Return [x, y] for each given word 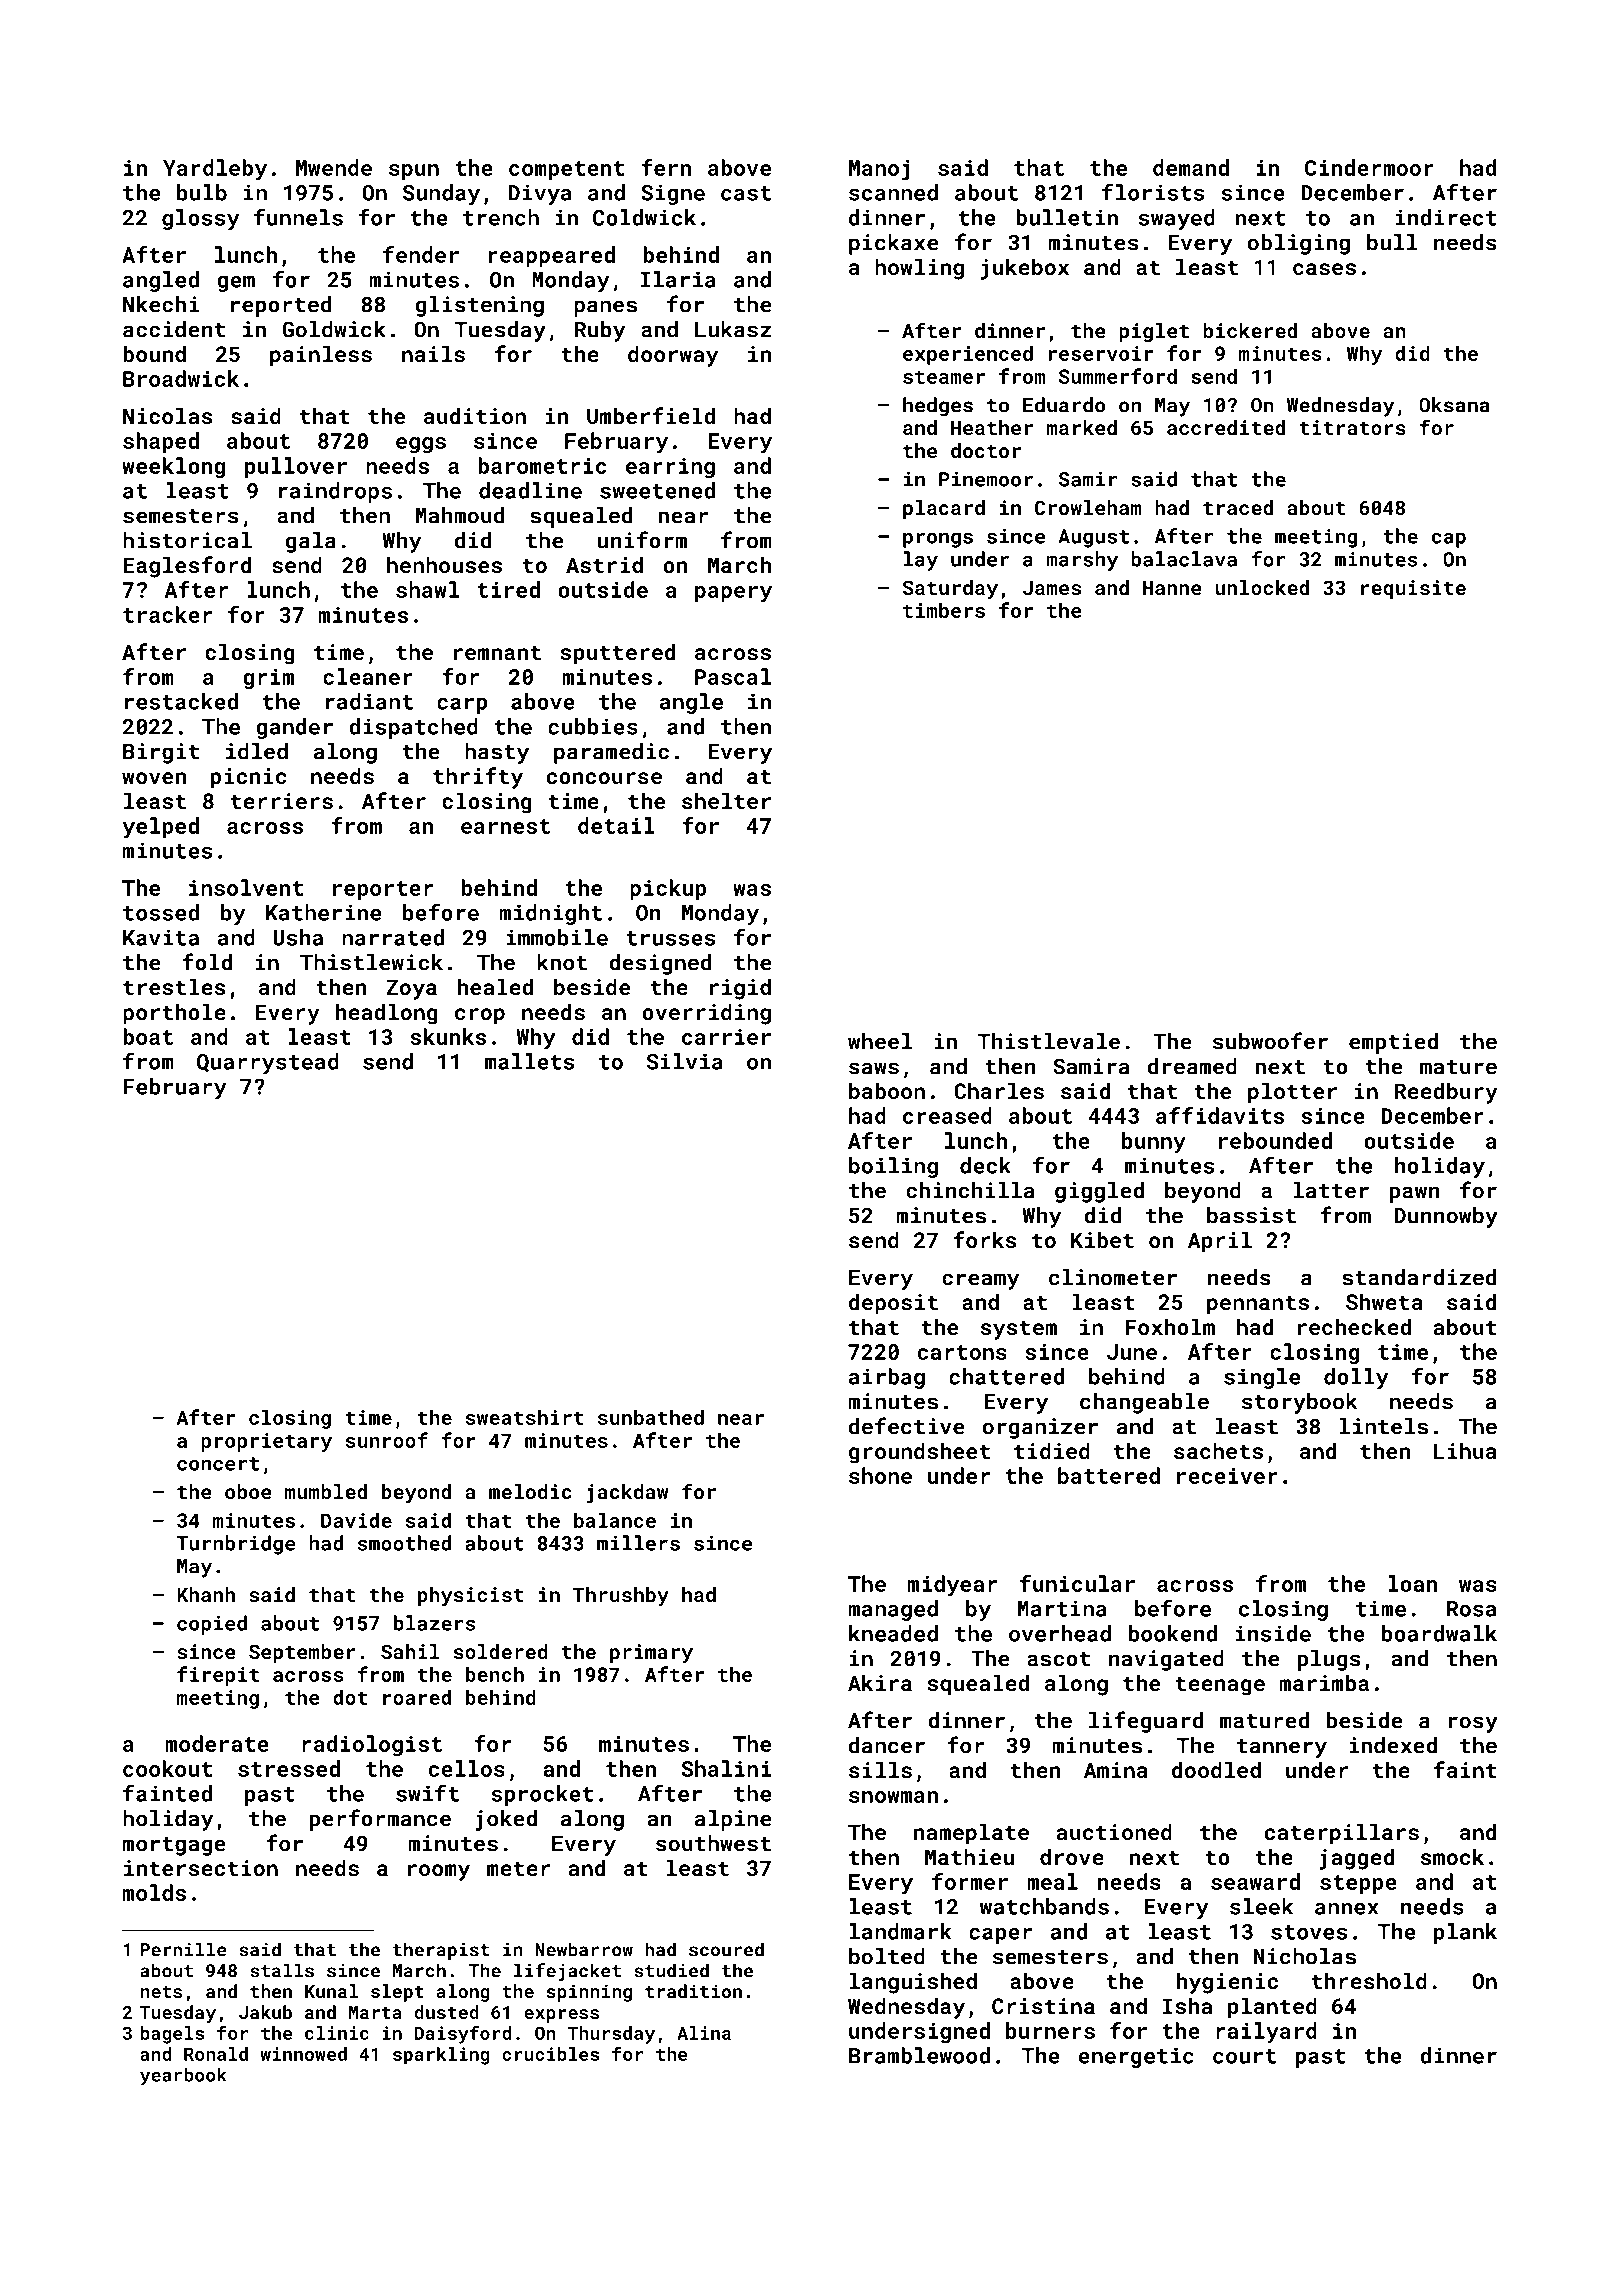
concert [218, 1464]
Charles [999, 1090]
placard [944, 509]
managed [893, 1610]
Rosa [1471, 1609]
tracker [168, 614]
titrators [1352, 427]
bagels [172, 2035]
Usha [298, 937]
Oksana [1454, 405]
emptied [1393, 1043]
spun [414, 172]
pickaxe [893, 244]
